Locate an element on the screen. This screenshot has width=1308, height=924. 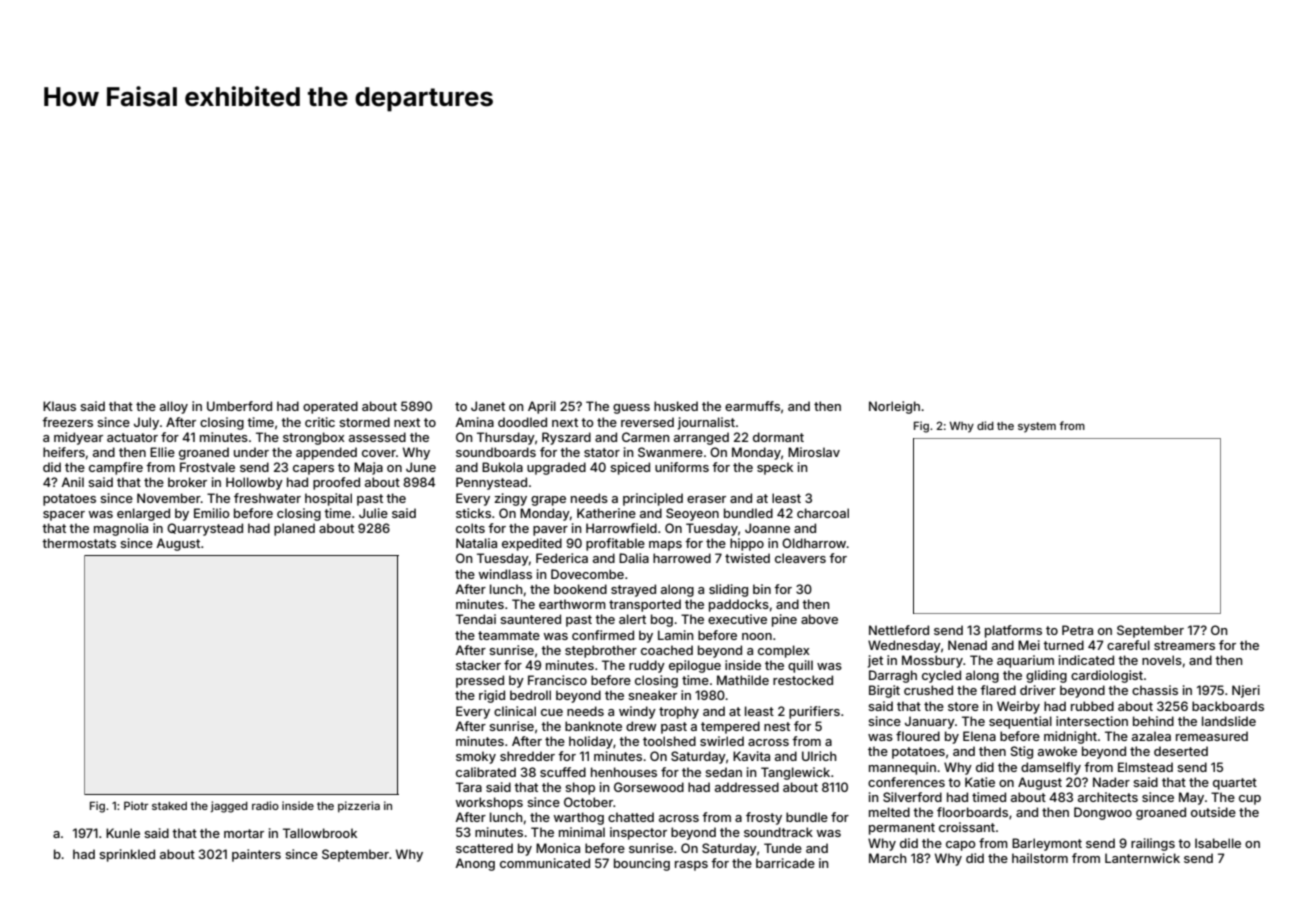
thermostats is located at coordinates (79, 543).
